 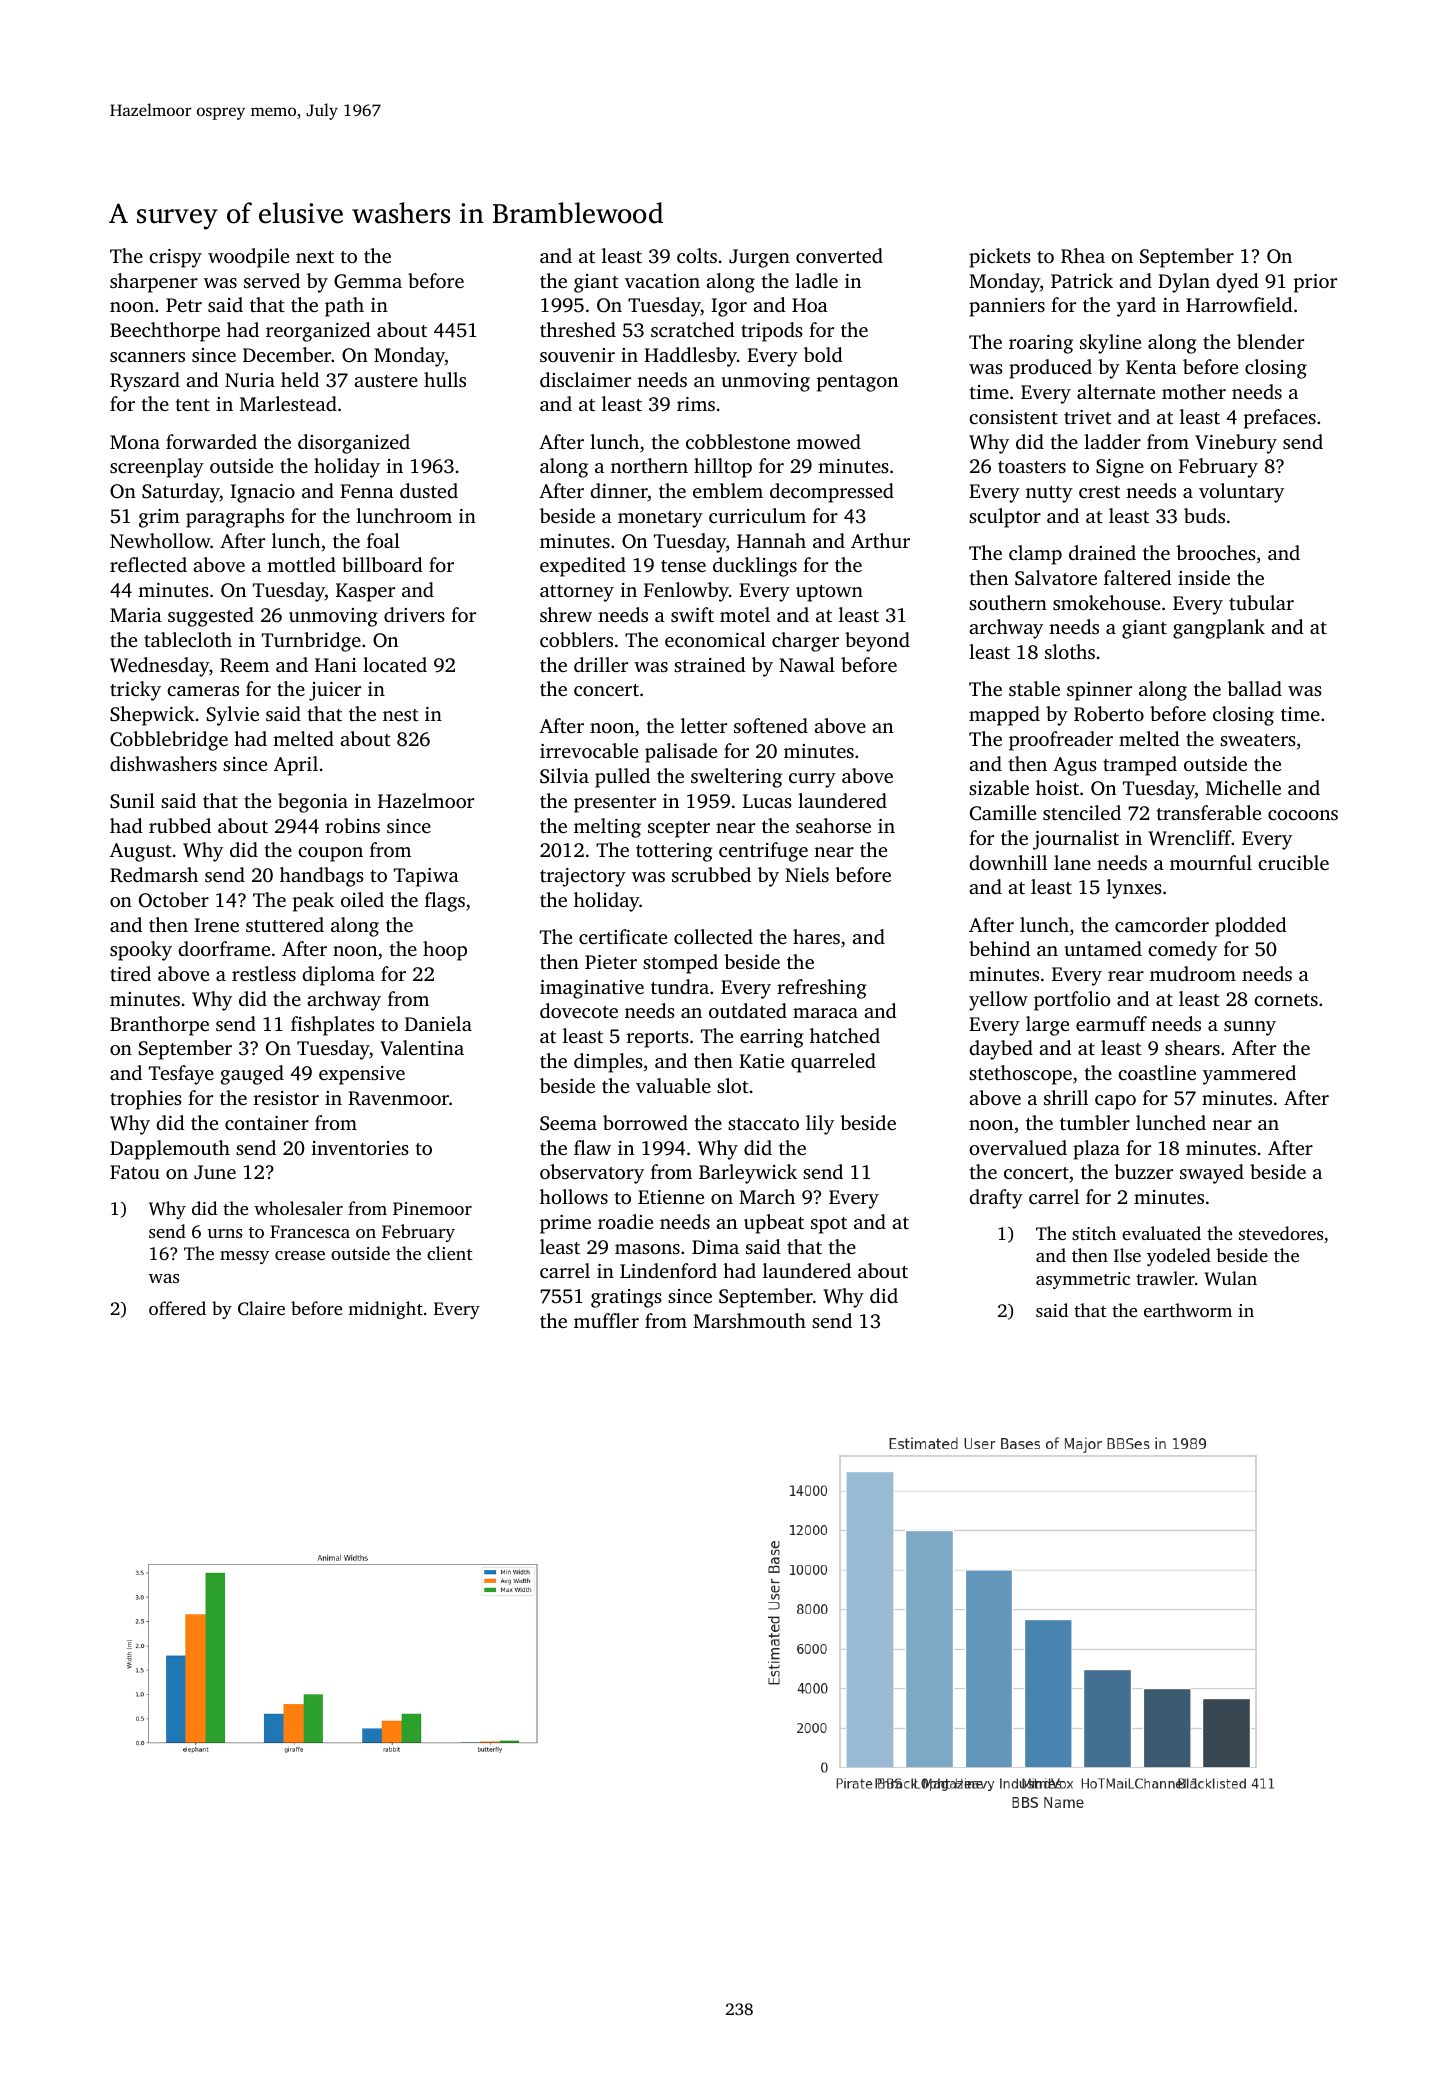 What do you see at coordinates (713, 936) in the screenshot?
I see `collected` at bounding box center [713, 936].
